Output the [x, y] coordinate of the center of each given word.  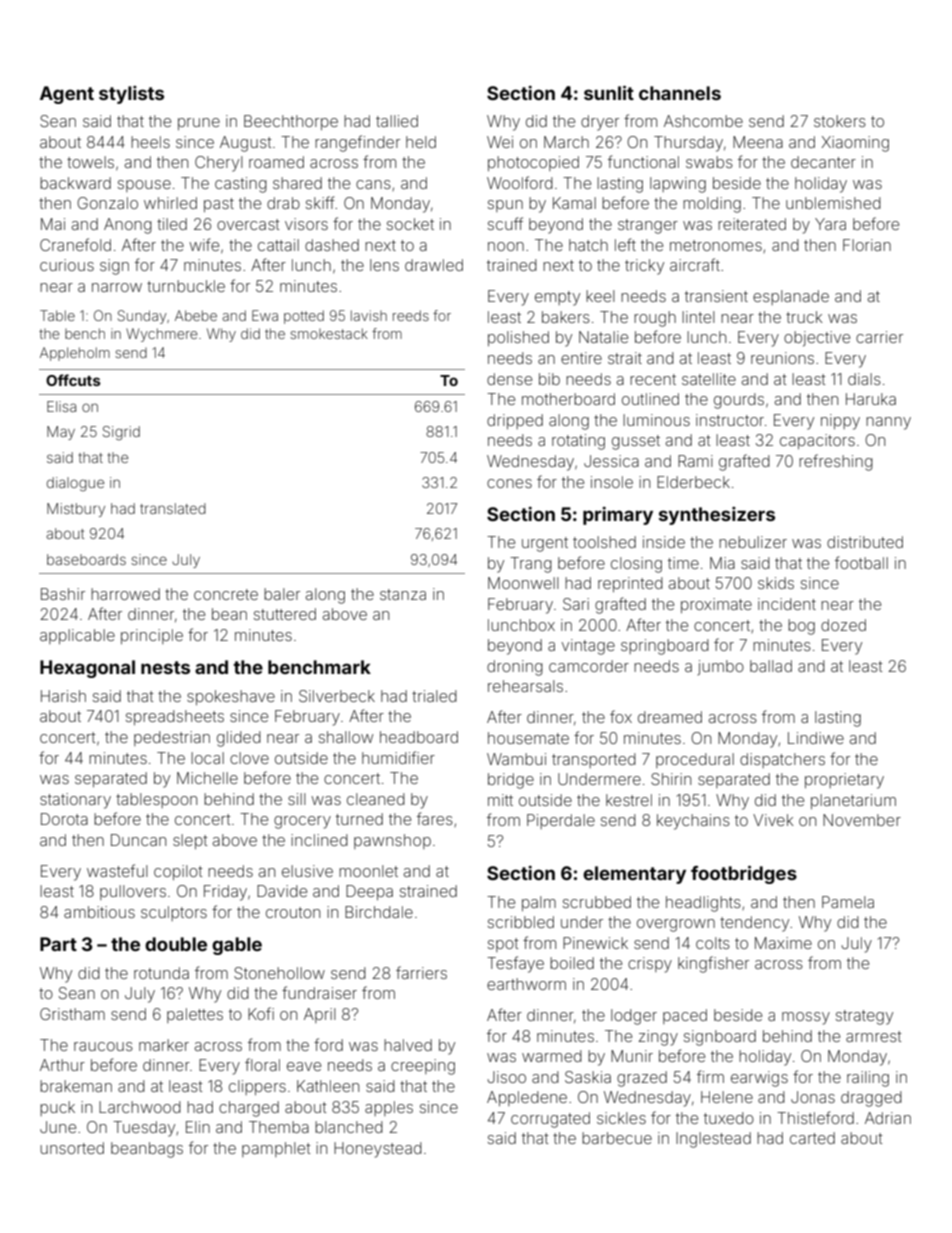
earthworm [526, 984]
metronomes [716, 245]
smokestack [329, 333]
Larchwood [140, 1107]
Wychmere [162, 335]
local [207, 758]
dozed [843, 625]
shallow [346, 737]
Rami [695, 461]
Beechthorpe [291, 122]
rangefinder [357, 143]
